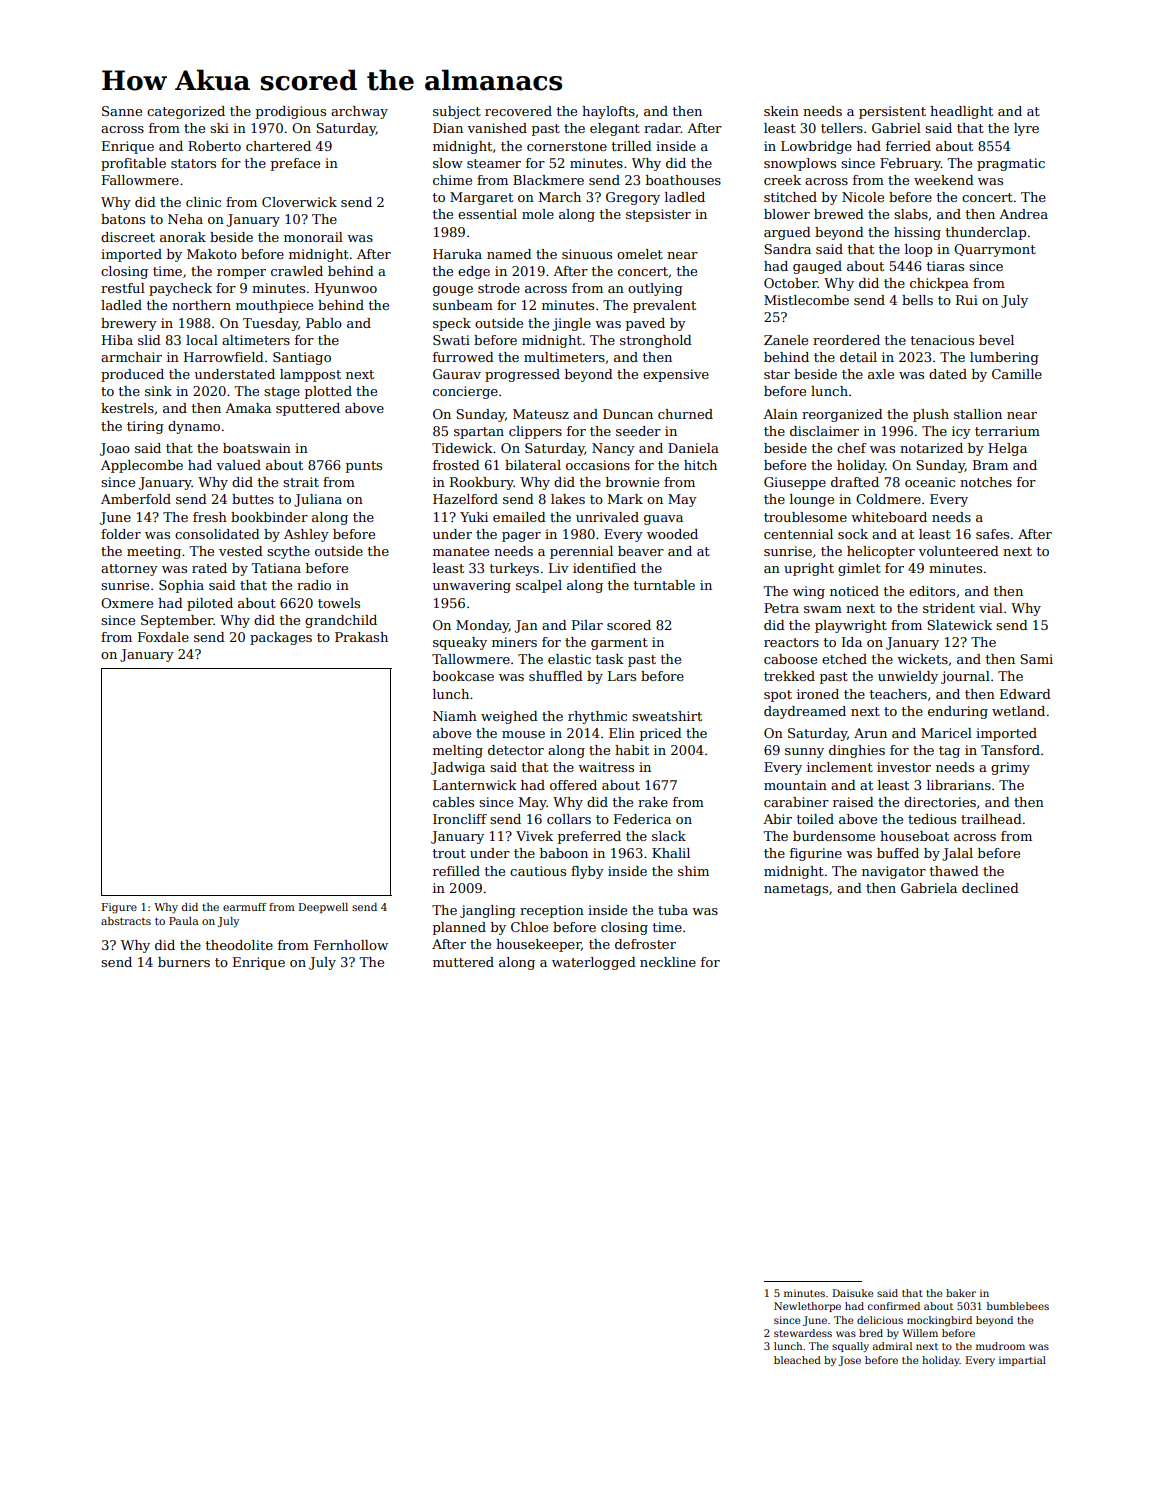 The image size is (1155, 1495). What do you see at coordinates (816, 147) in the document?
I see `Lowbridge` at bounding box center [816, 147].
